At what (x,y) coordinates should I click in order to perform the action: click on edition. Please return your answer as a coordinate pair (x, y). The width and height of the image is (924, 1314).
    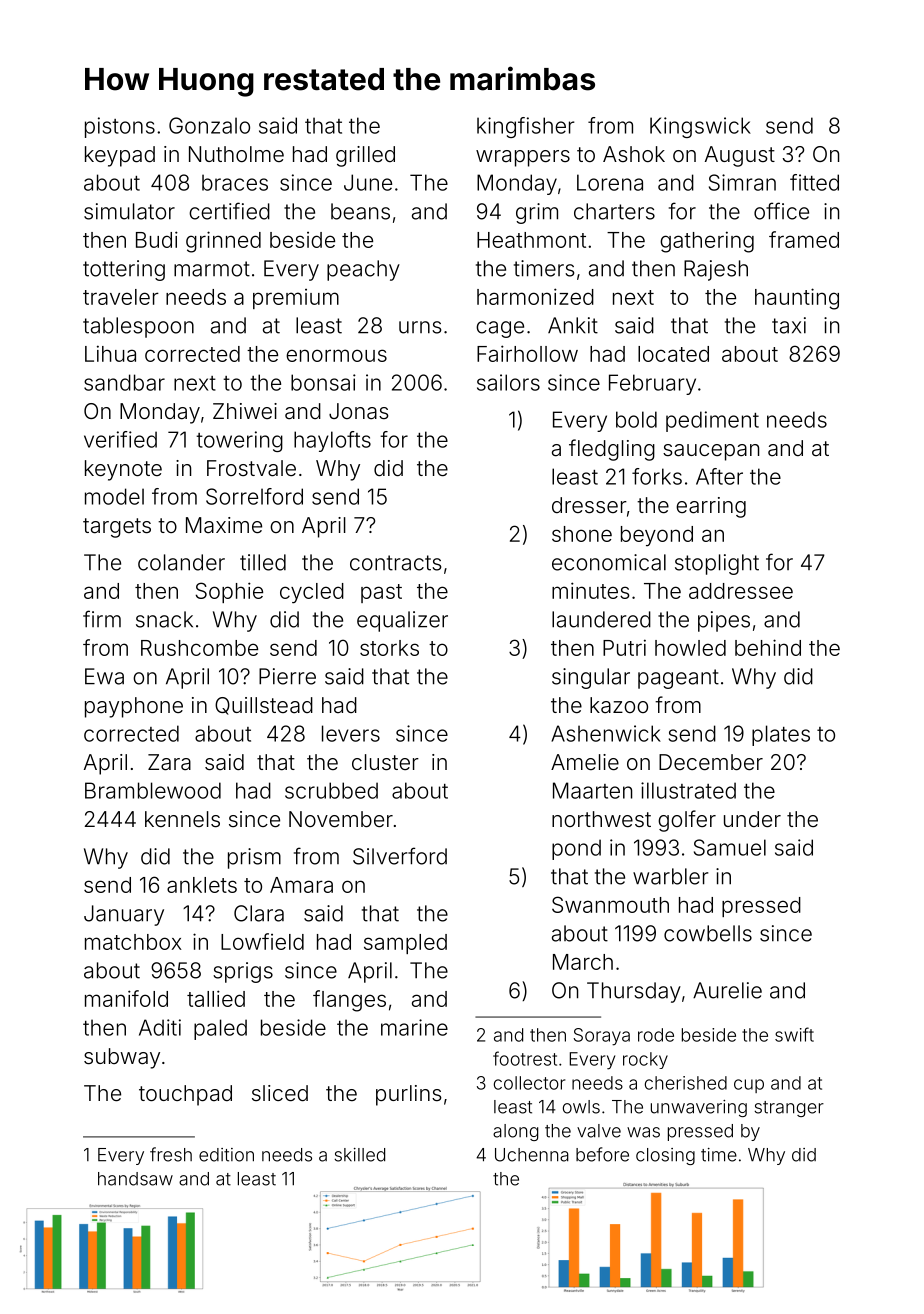
    Looking at the image, I should click on (226, 1155).
